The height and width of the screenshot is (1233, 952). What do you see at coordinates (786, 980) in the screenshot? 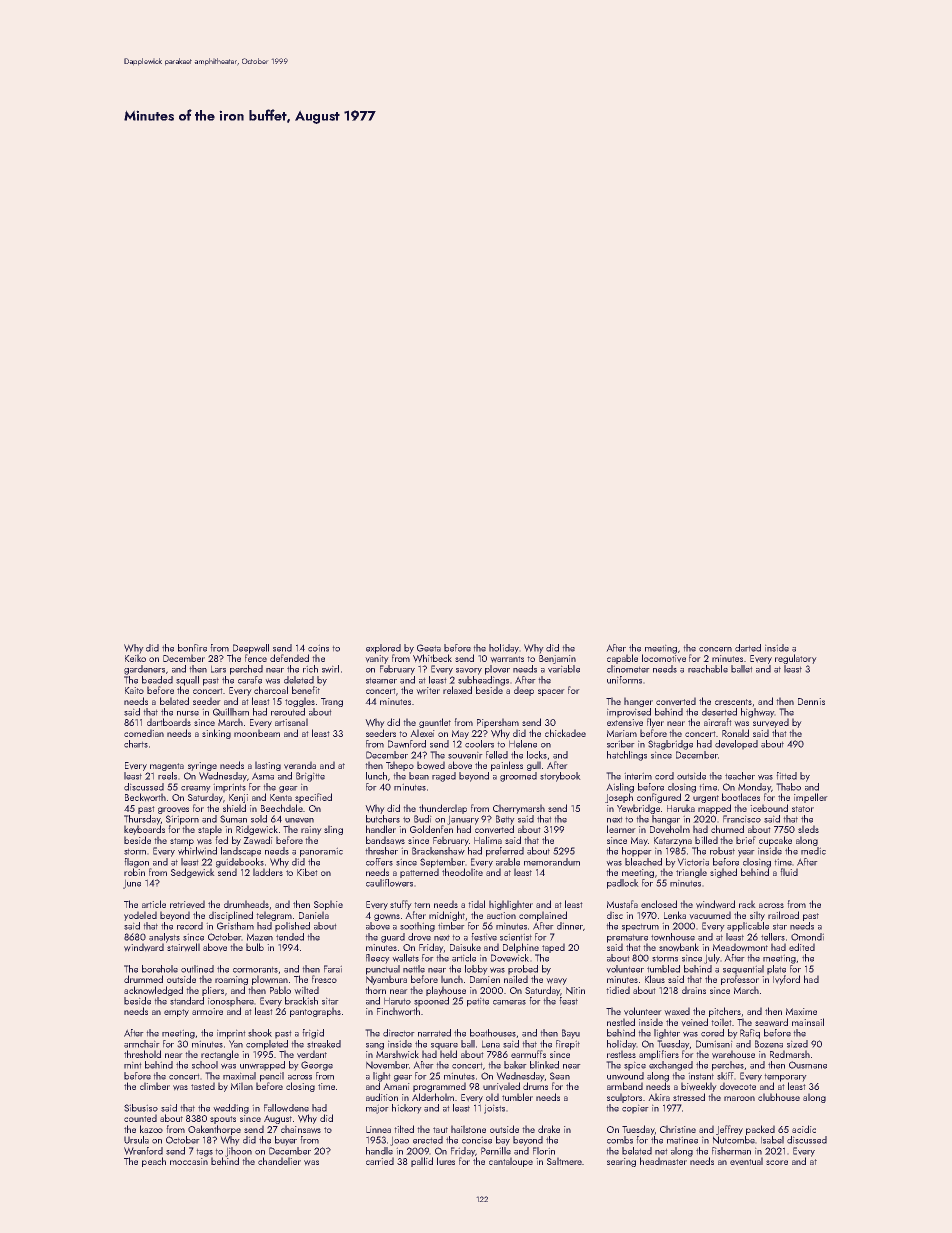
I see `Ivyford` at bounding box center [786, 980].
